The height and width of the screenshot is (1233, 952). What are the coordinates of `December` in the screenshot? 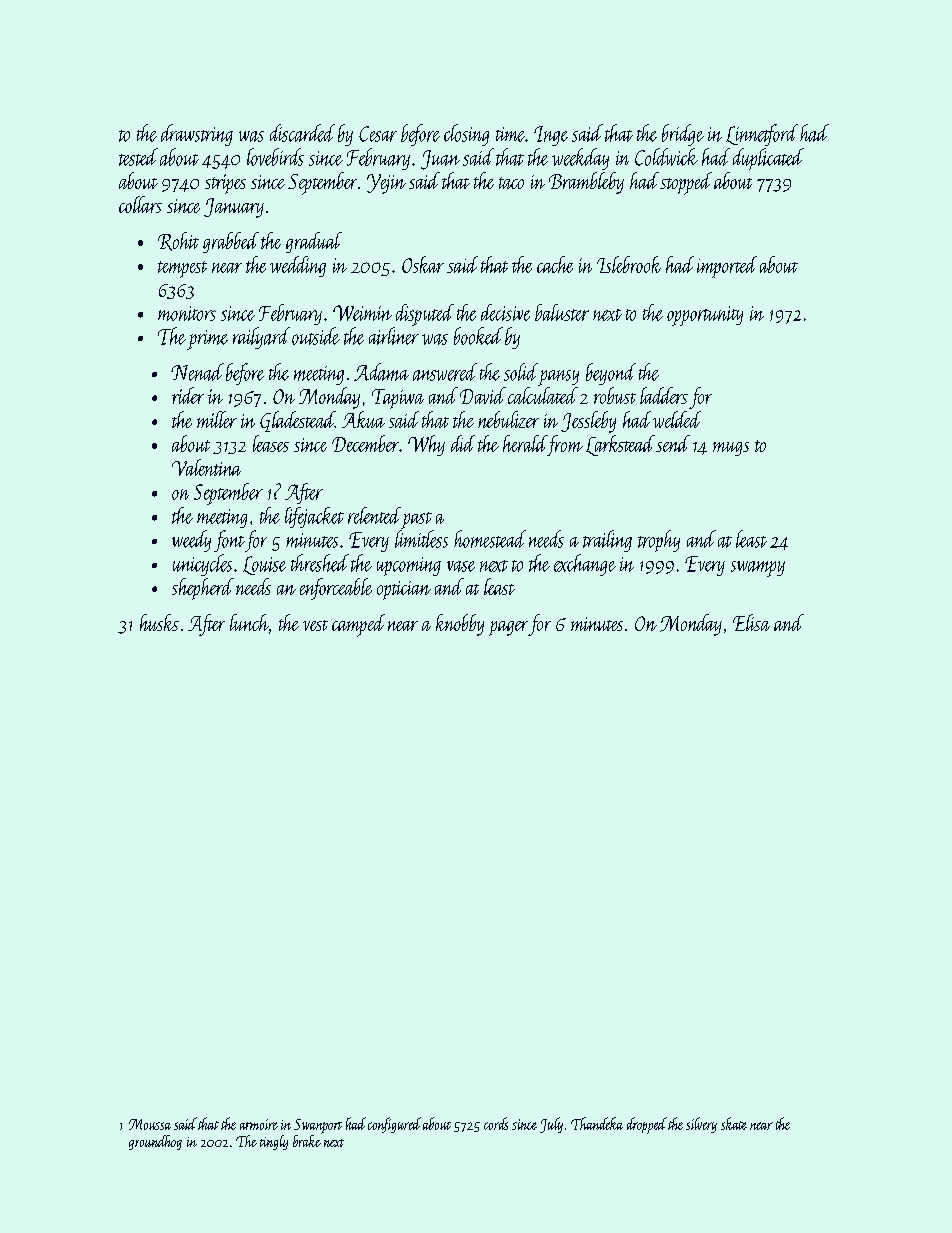 It's located at (365, 443).
